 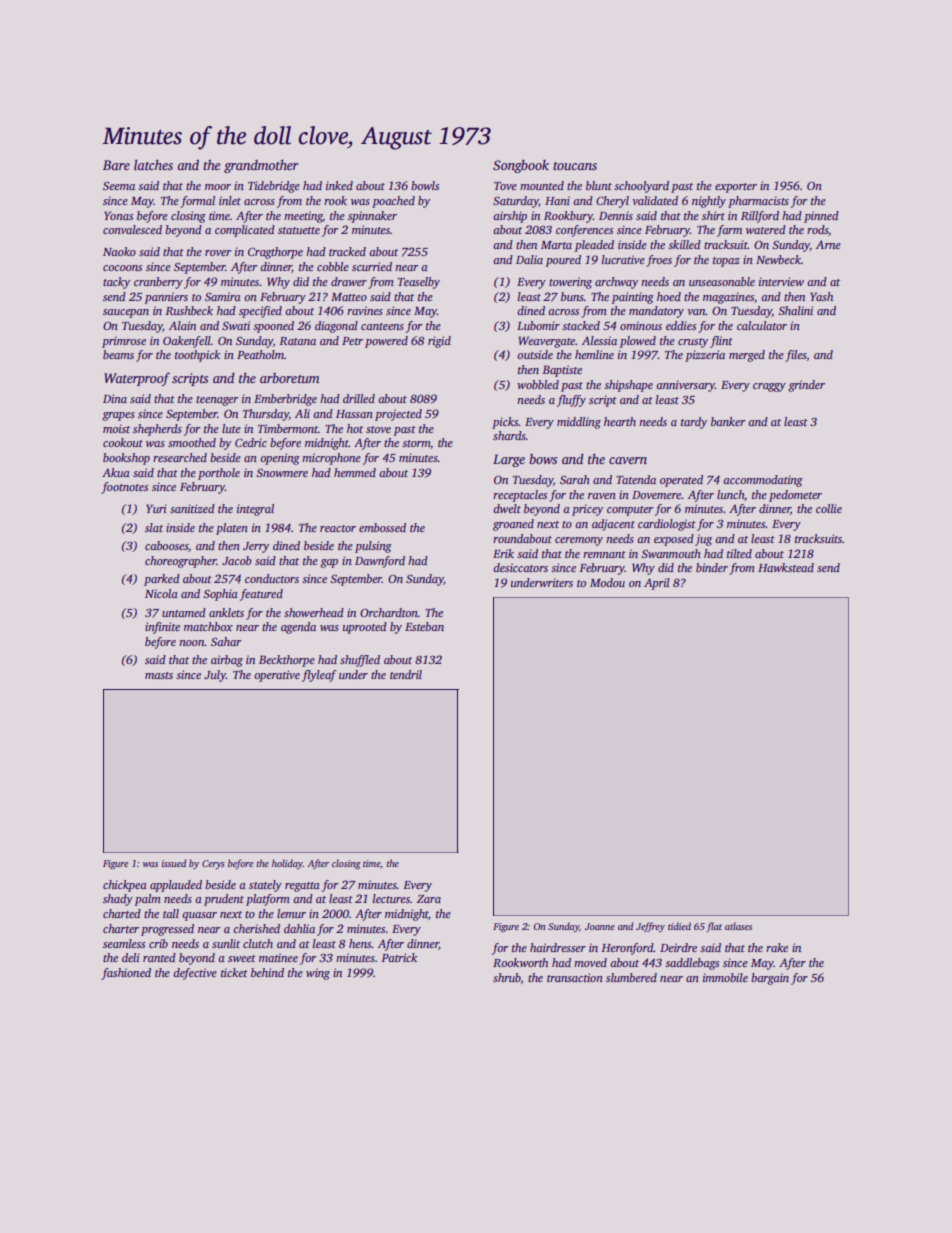 What do you see at coordinates (575, 166) in the page?
I see `toucans` at bounding box center [575, 166].
